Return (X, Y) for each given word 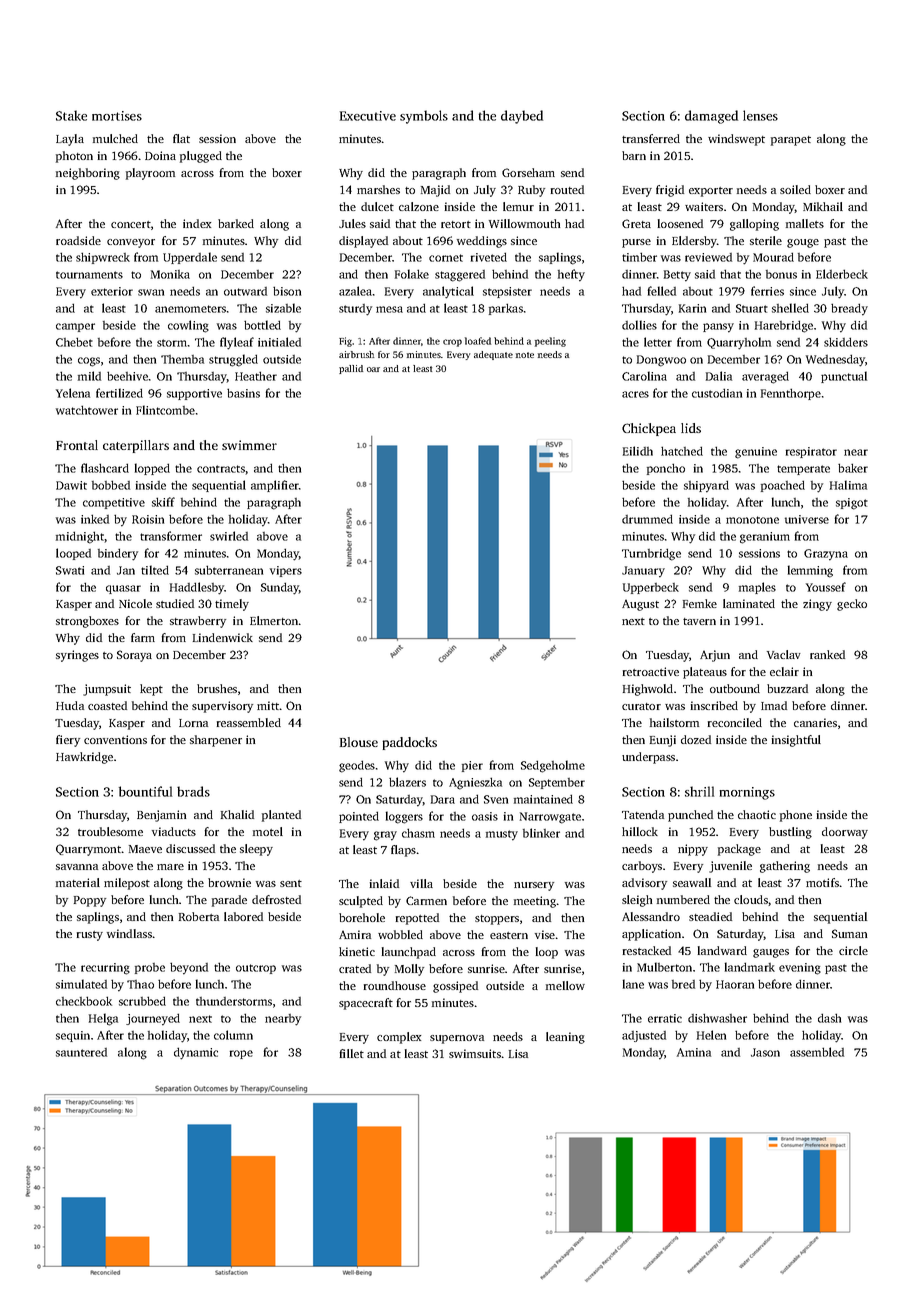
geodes (357, 766)
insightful (796, 741)
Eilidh (638, 451)
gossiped (455, 987)
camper (75, 327)
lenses (760, 115)
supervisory (222, 707)
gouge (803, 243)
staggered (460, 276)
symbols (424, 117)
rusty (90, 936)
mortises (117, 116)
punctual (844, 377)
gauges (771, 953)
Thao (140, 984)
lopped (152, 469)
